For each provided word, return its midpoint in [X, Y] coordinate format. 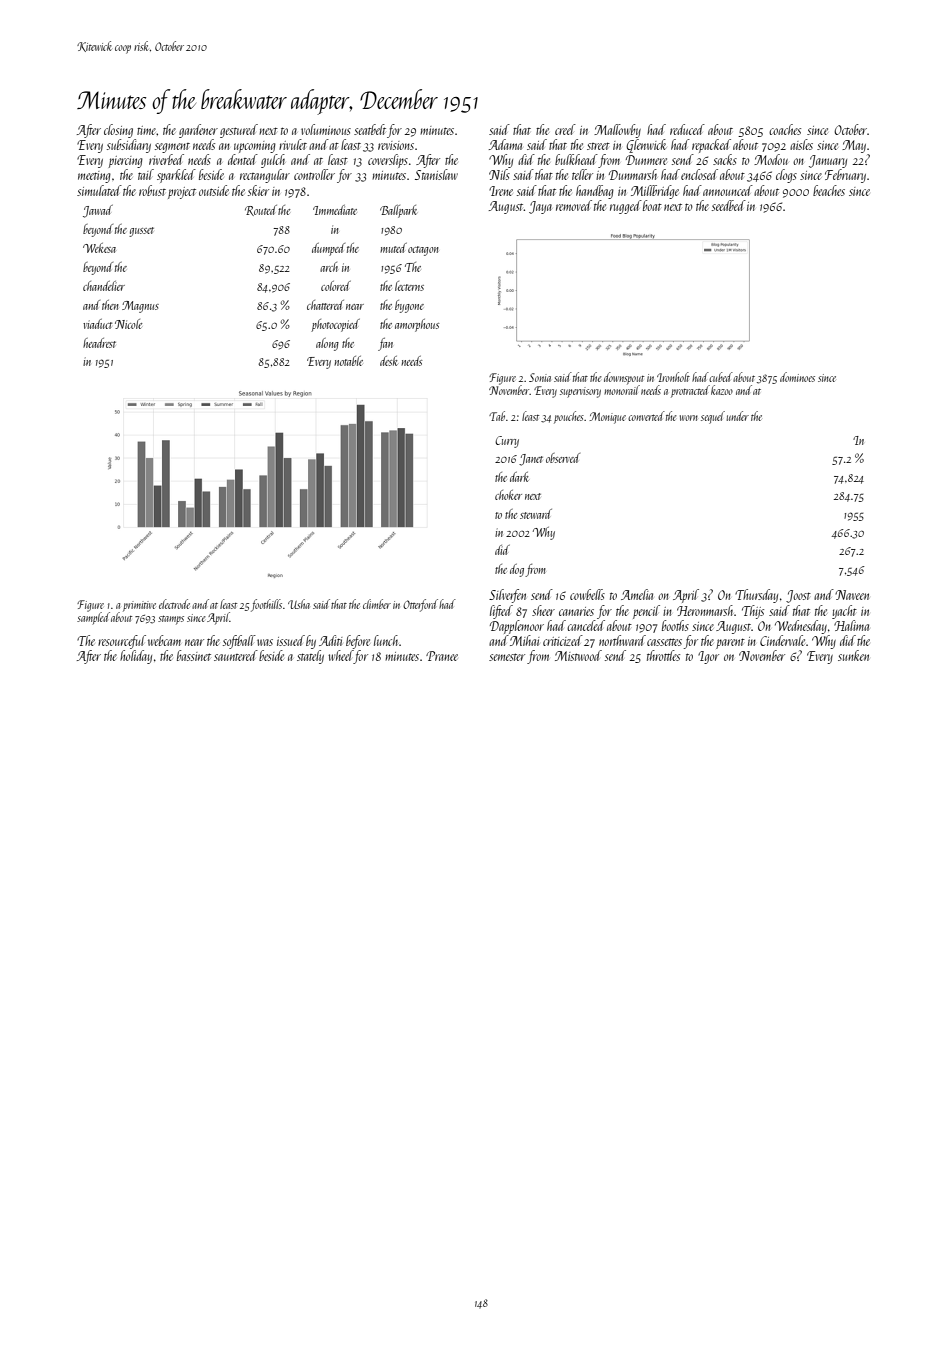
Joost [798, 596]
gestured [239, 131]
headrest [99, 343]
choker [508, 495]
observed [563, 458]
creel [565, 129]
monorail [622, 390]
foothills [266, 605]
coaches [785, 129]
